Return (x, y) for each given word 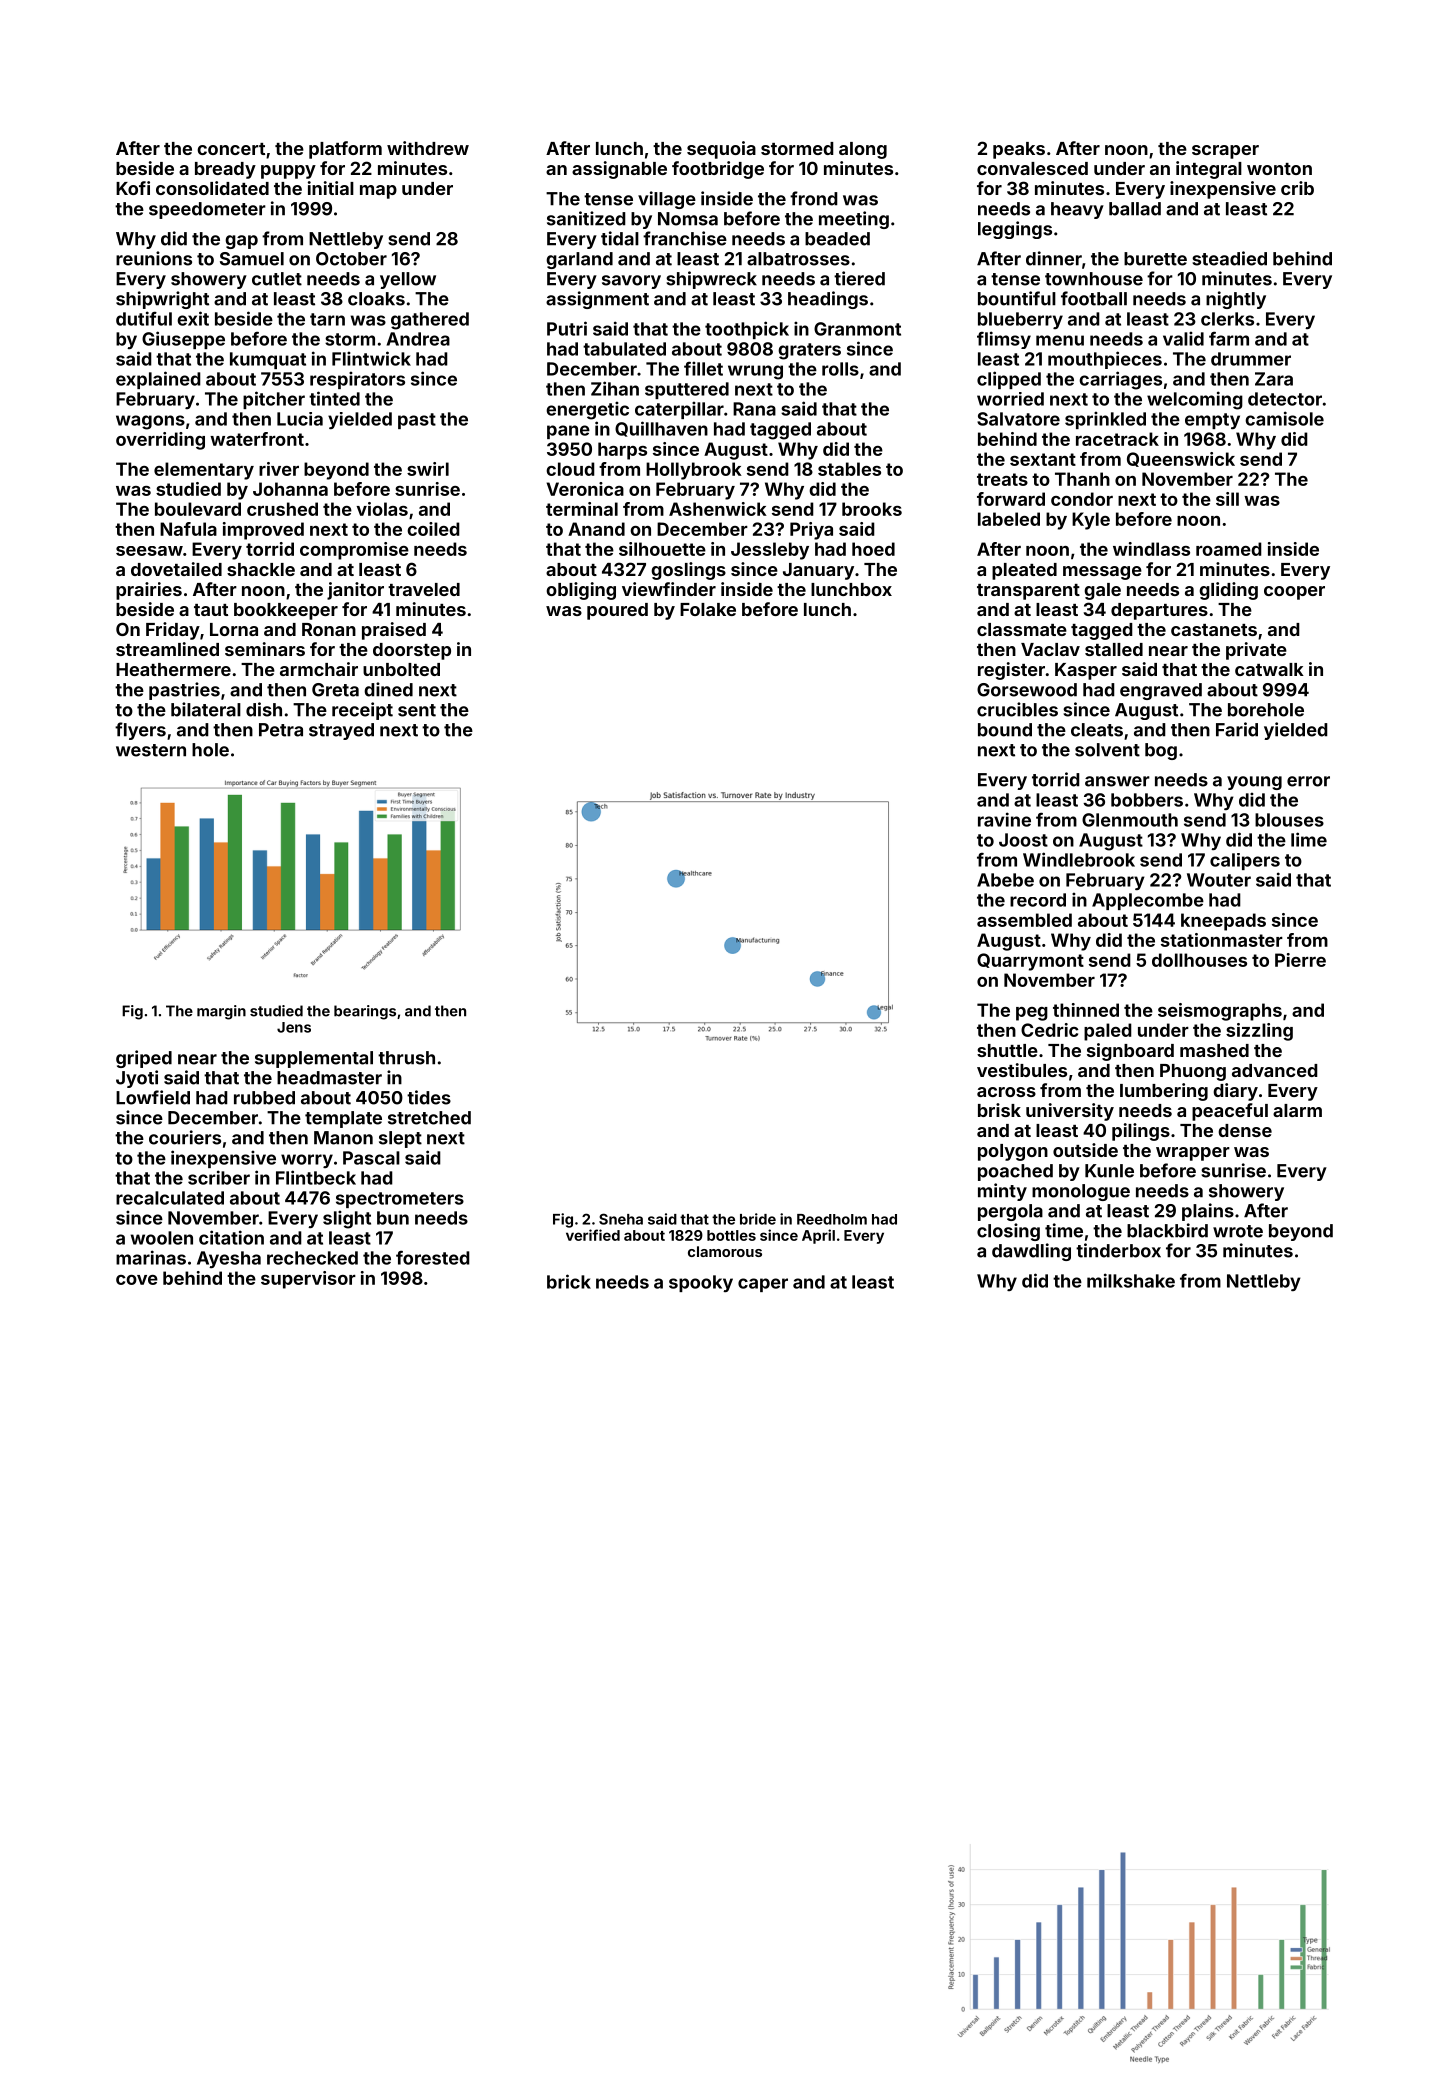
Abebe (1005, 880)
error (1308, 781)
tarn (327, 319)
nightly (1236, 300)
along (863, 150)
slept (400, 1139)
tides (429, 1097)
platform (345, 150)
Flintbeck (316, 1177)
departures (1159, 611)
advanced (1275, 1070)
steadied (1229, 258)
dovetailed (176, 569)
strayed (341, 731)
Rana (754, 409)
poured (617, 611)
